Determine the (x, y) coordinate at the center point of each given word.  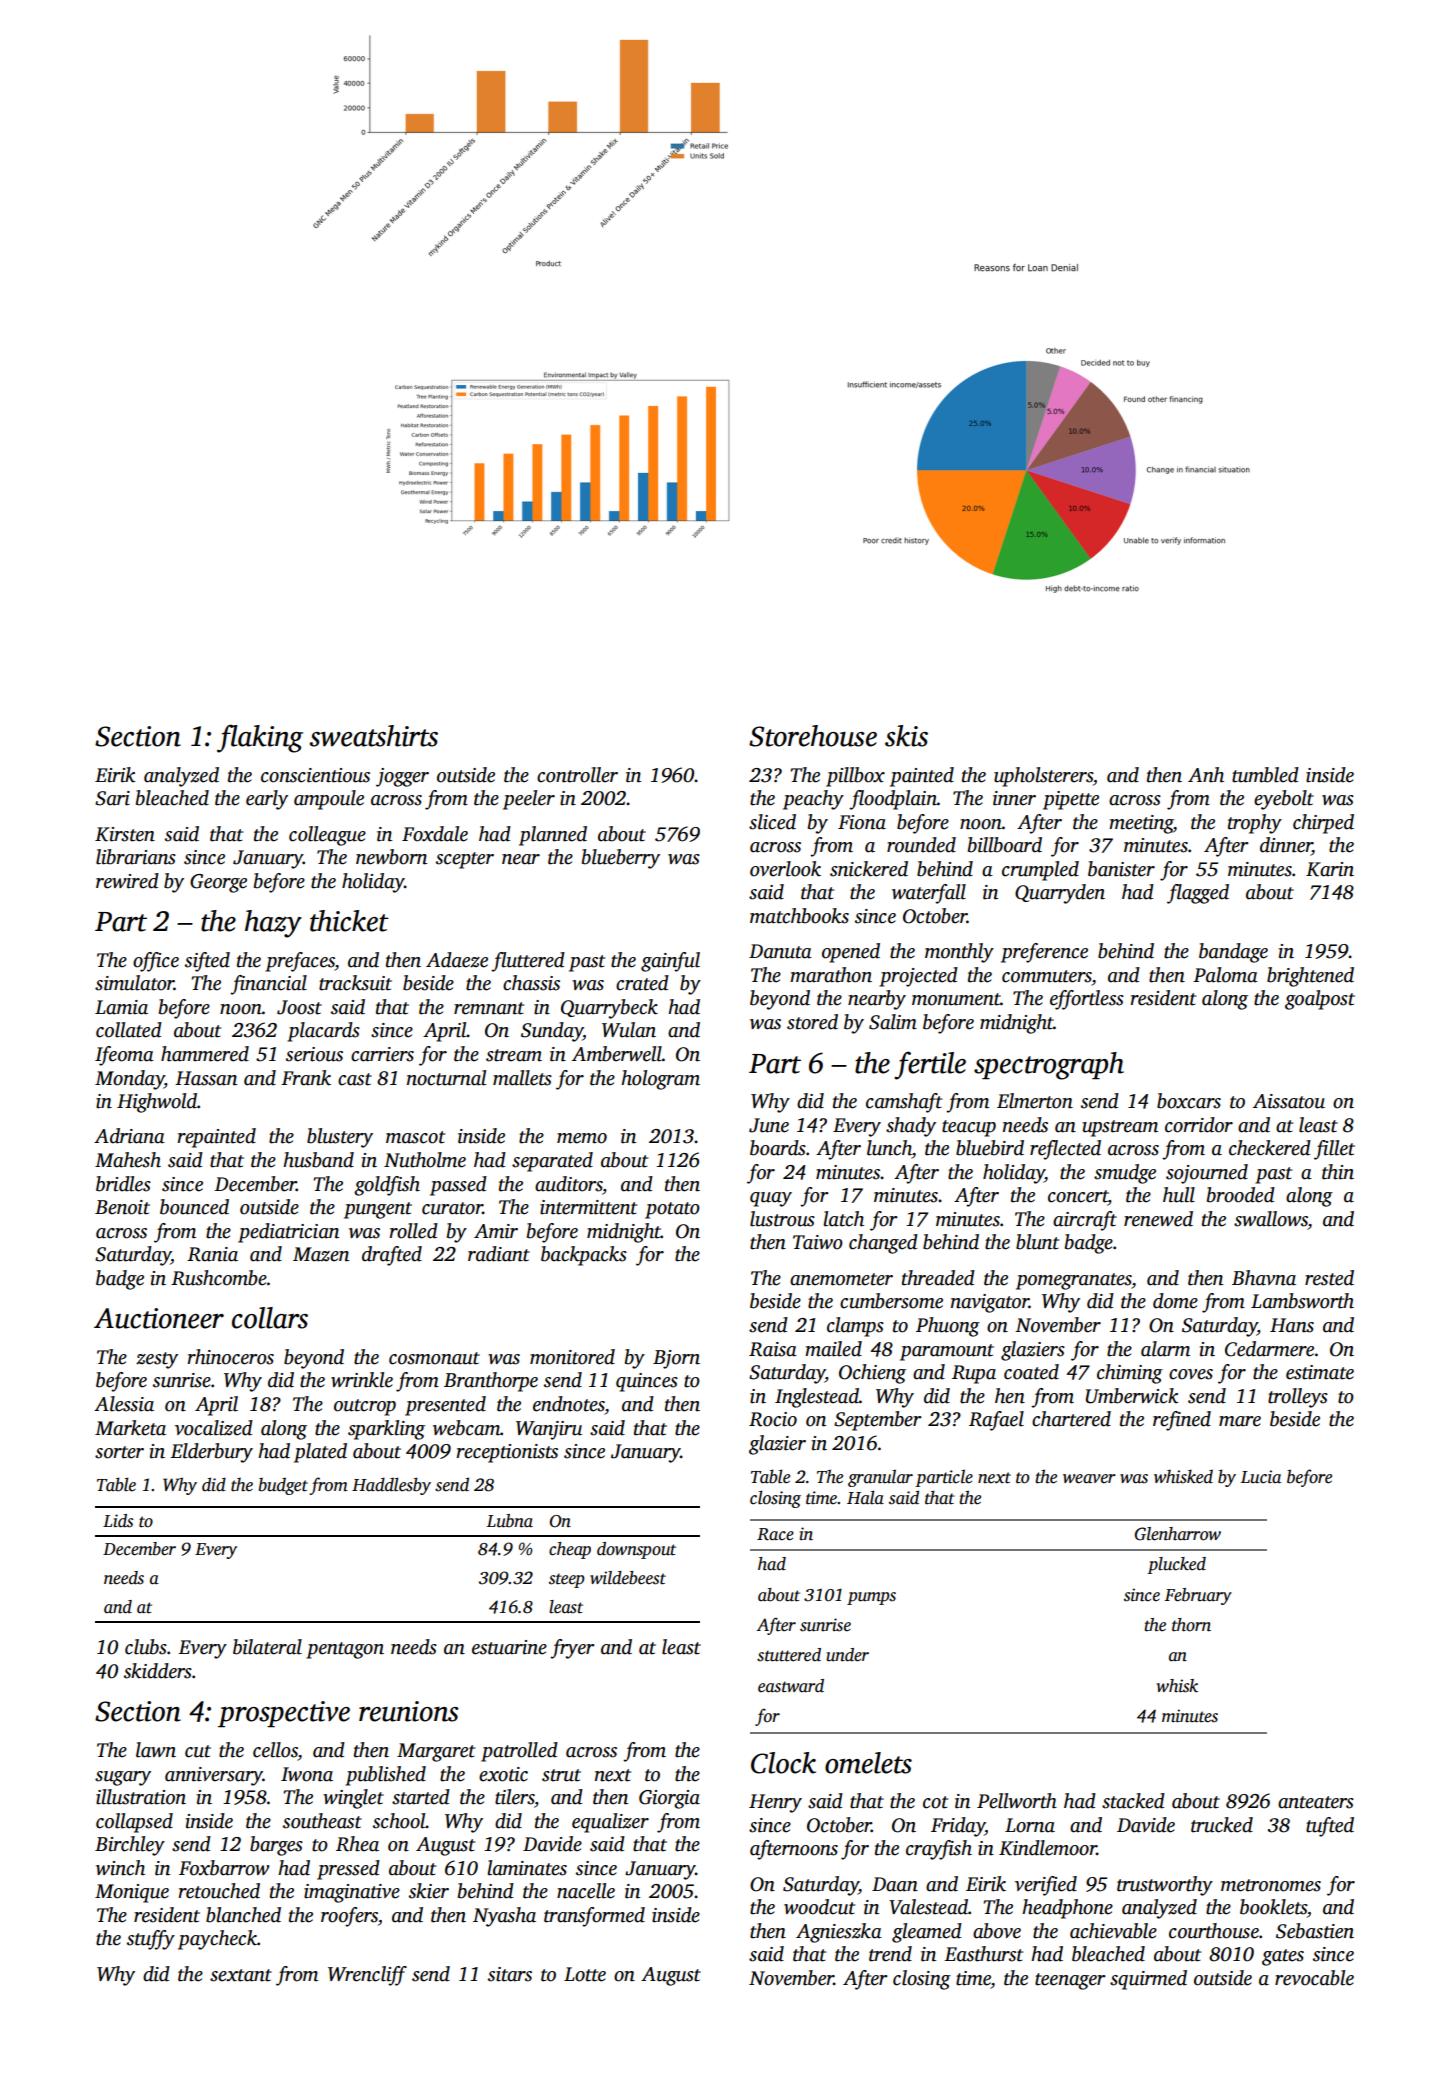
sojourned (1207, 1174)
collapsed (134, 1823)
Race (775, 1534)
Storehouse (813, 736)
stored (812, 1022)
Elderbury (211, 1453)
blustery (340, 1138)
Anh (1206, 775)
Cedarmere (1269, 1349)
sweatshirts (373, 736)
